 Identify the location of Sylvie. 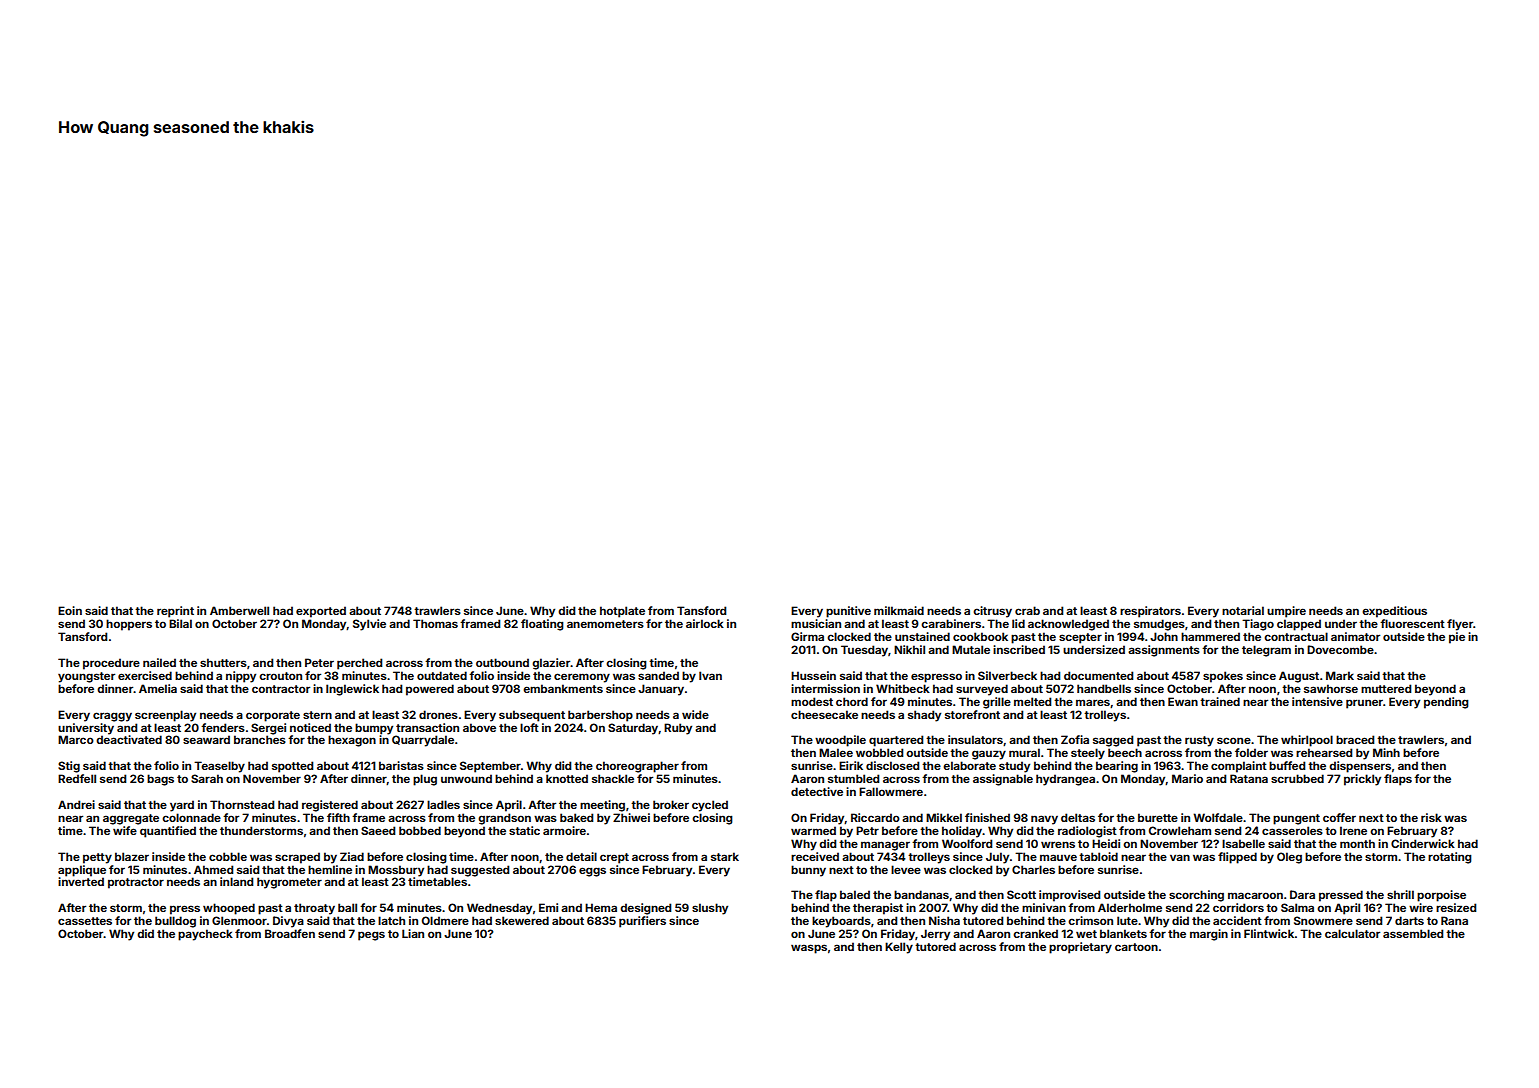
(369, 625).
